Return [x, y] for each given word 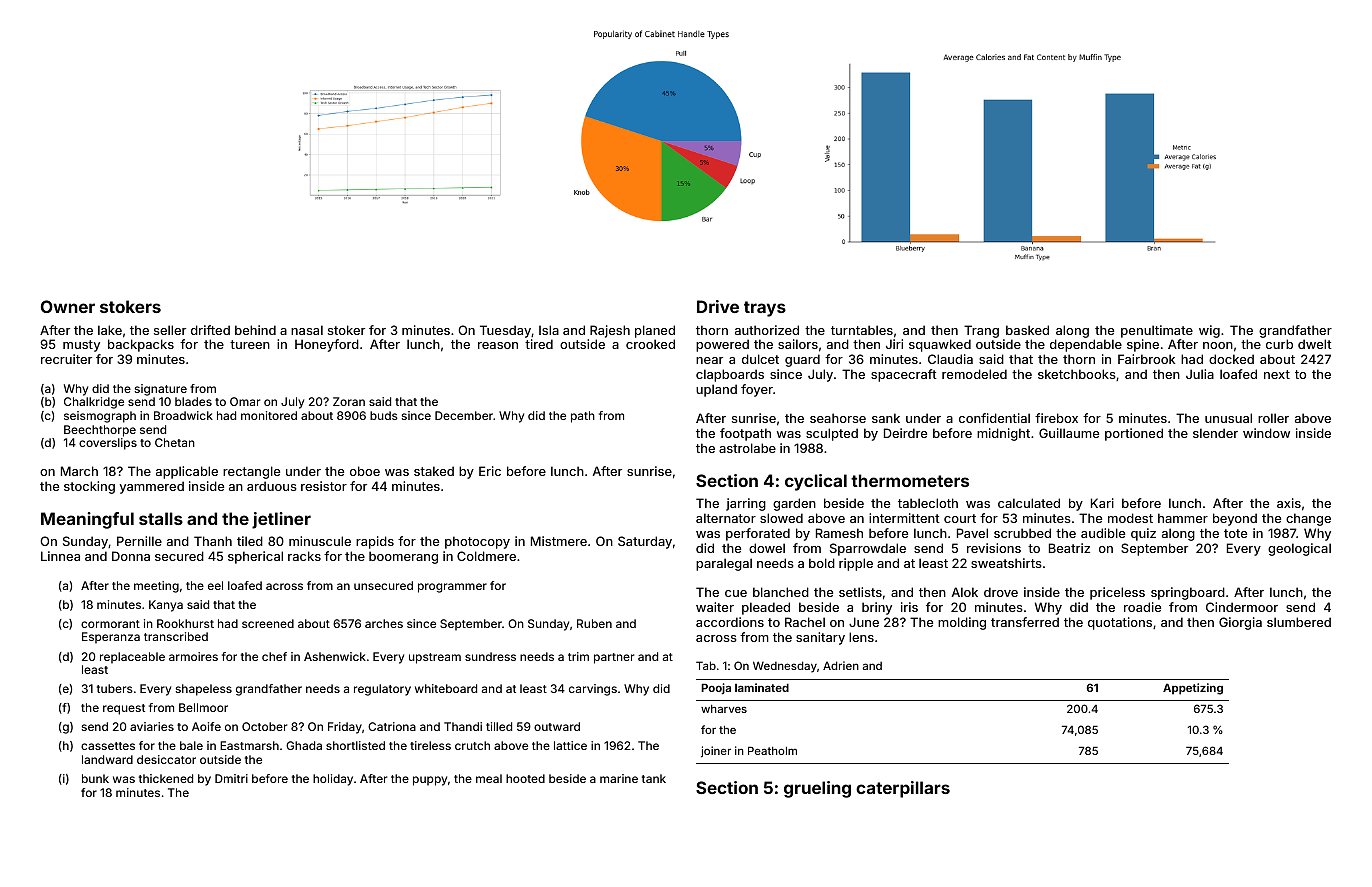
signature [161, 390]
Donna [131, 556]
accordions [730, 622]
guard [802, 360]
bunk [95, 778]
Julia [1200, 374]
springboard [1188, 593]
